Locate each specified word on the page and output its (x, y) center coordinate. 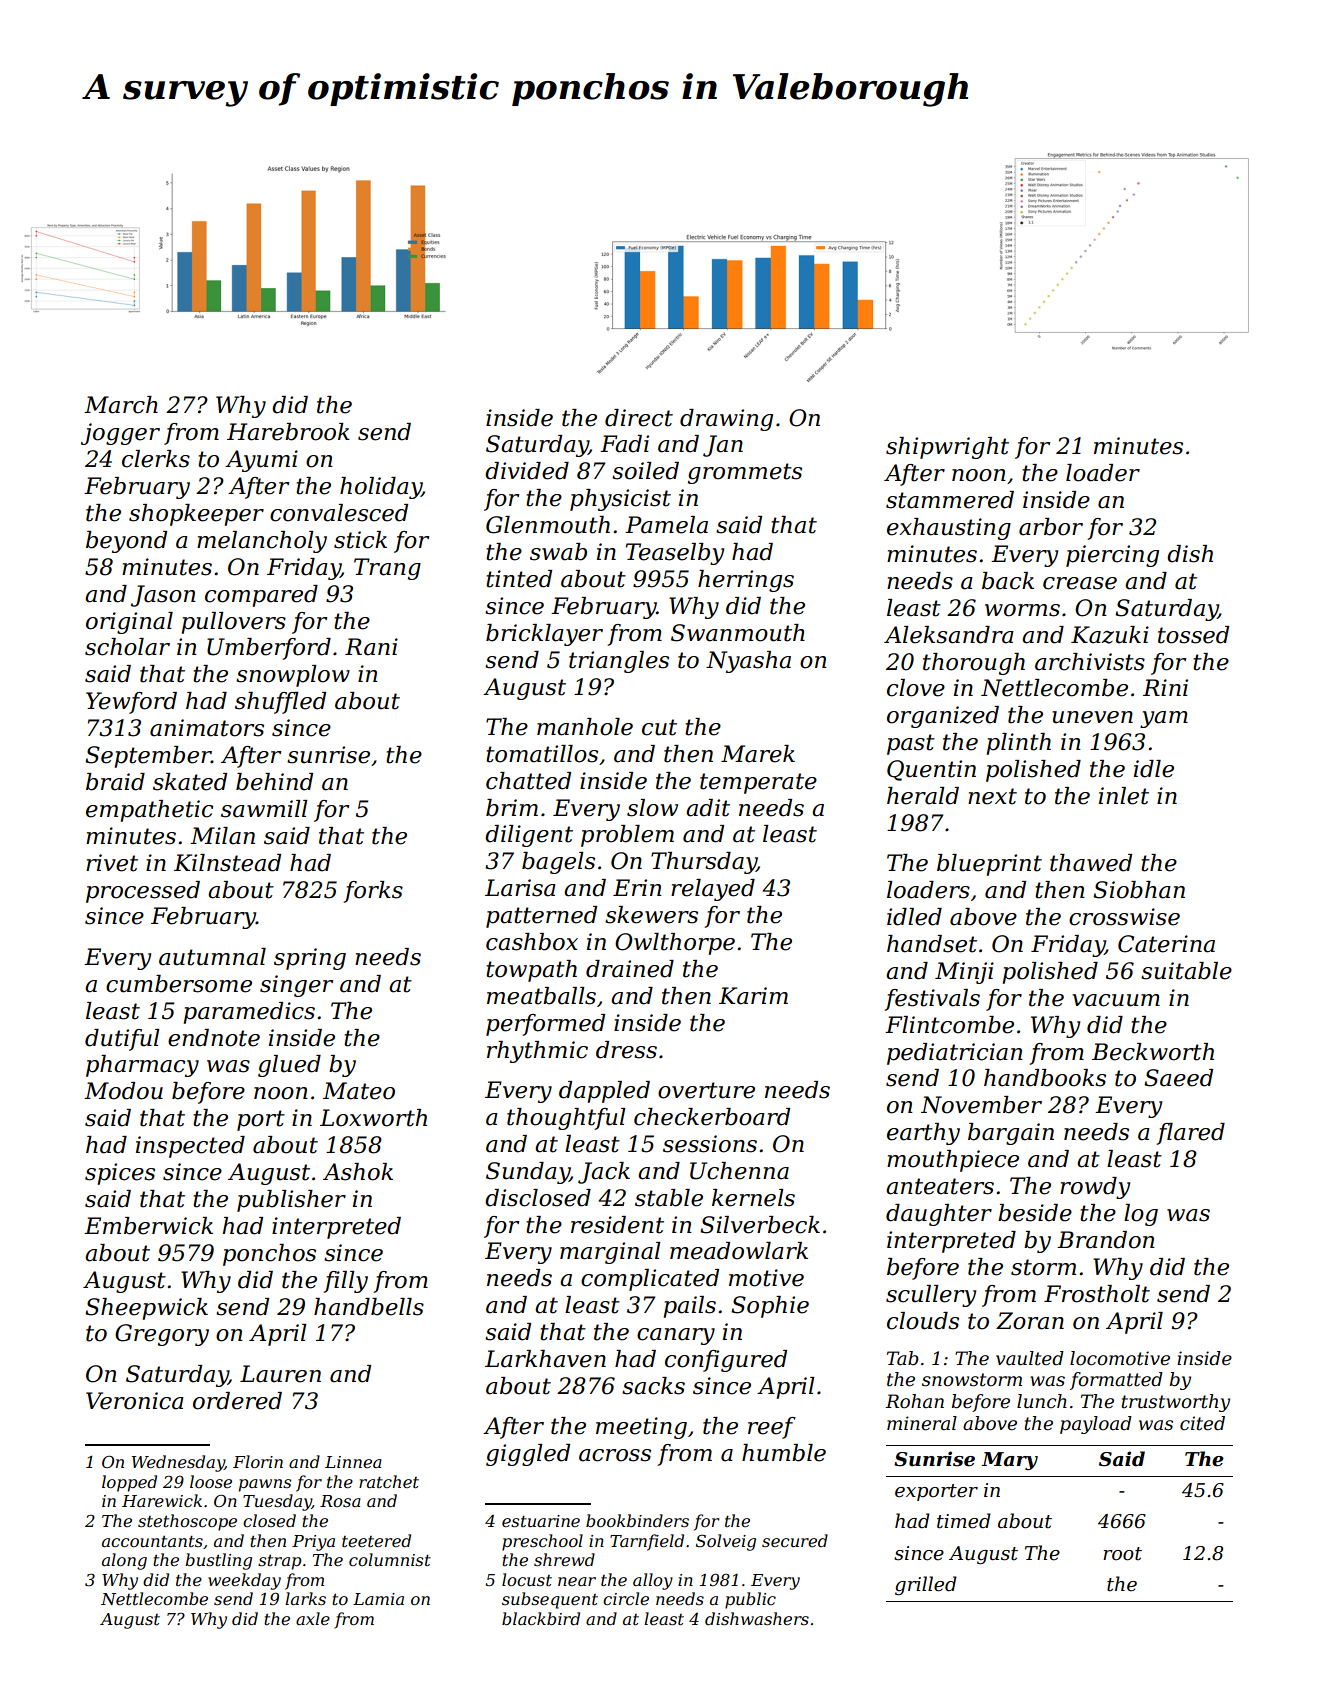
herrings (746, 581)
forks (373, 892)
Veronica (135, 1401)
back (1008, 581)
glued (289, 1066)
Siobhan (1139, 890)
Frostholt (1097, 1294)
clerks (156, 459)
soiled (645, 471)
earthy (923, 1134)
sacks (653, 1386)
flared (1190, 1134)
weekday (244, 1581)
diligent (529, 836)
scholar (127, 647)
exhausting (949, 529)
